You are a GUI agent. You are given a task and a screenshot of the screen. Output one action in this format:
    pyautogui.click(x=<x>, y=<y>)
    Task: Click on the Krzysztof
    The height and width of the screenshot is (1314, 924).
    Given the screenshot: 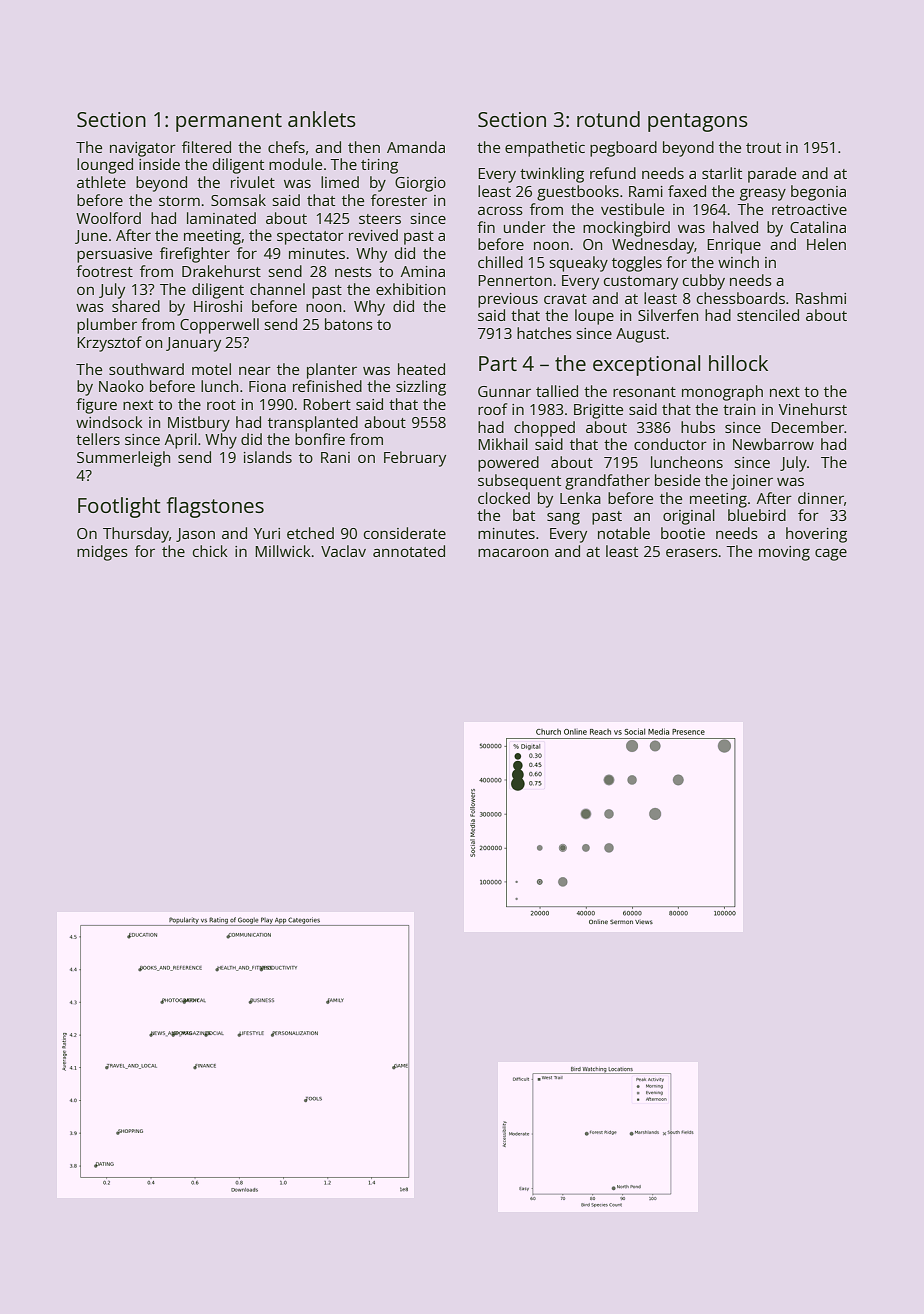 What is the action you would take?
    pyautogui.click(x=109, y=344)
